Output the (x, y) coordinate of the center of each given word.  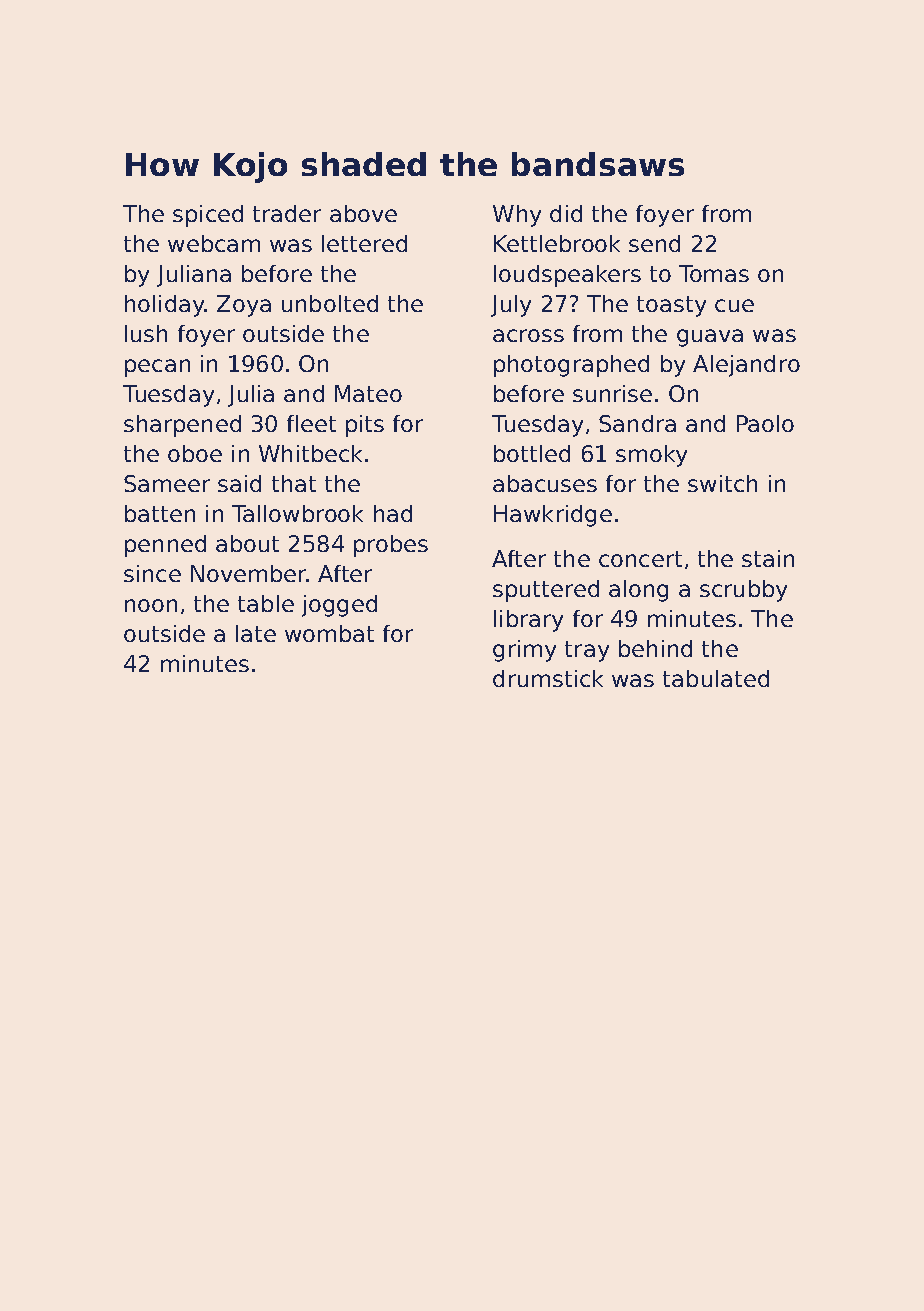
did (566, 213)
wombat (329, 633)
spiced (208, 216)
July (511, 306)
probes (391, 546)
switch (722, 483)
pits (365, 426)
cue (734, 305)
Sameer (167, 483)
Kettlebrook (557, 243)
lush (146, 333)
